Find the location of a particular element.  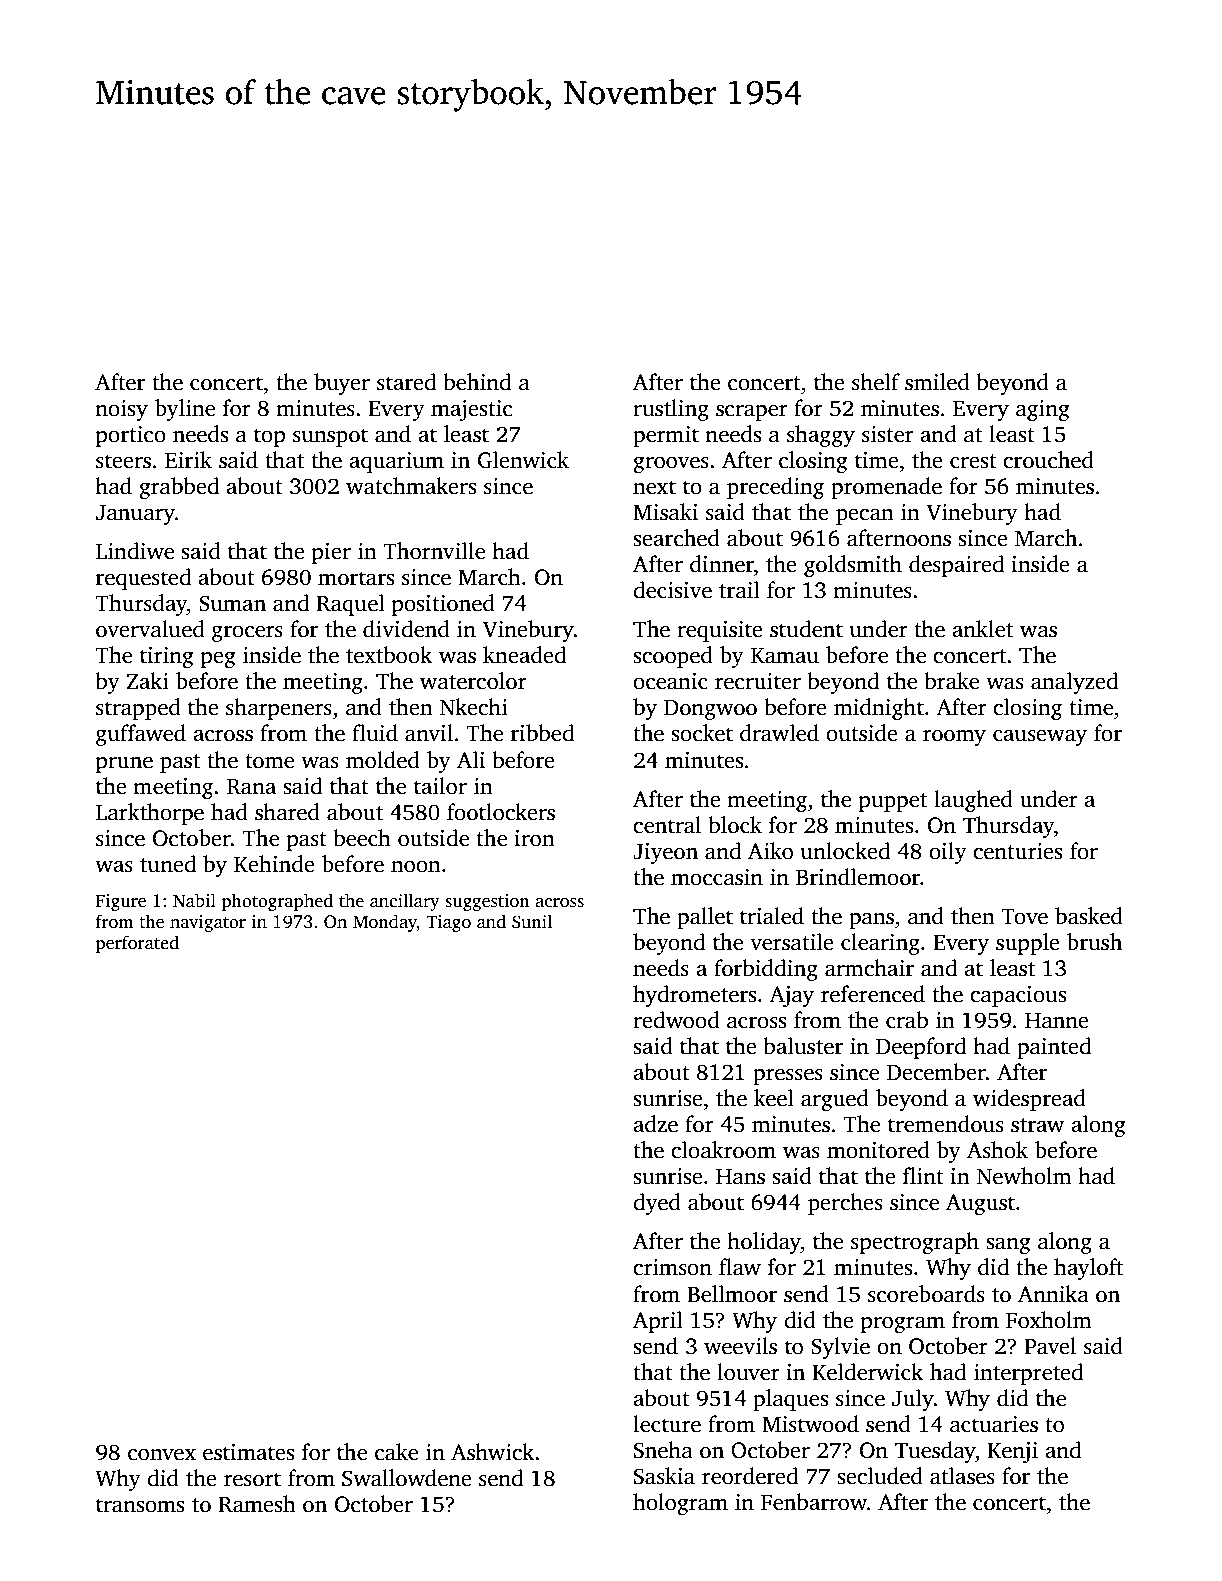

noisy is located at coordinates (121, 410).
